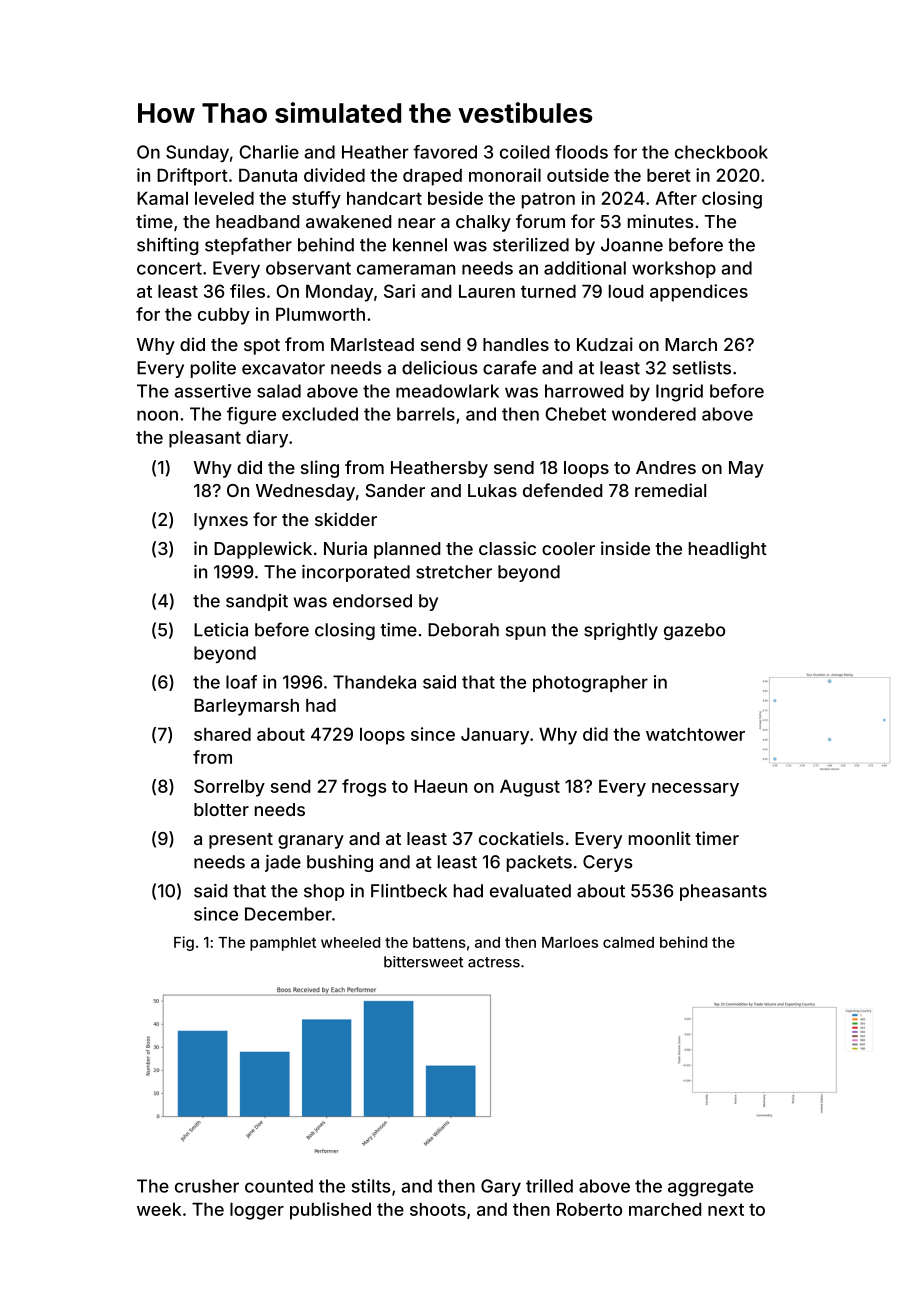  What do you see at coordinates (221, 630) in the document?
I see `Leticia` at bounding box center [221, 630].
